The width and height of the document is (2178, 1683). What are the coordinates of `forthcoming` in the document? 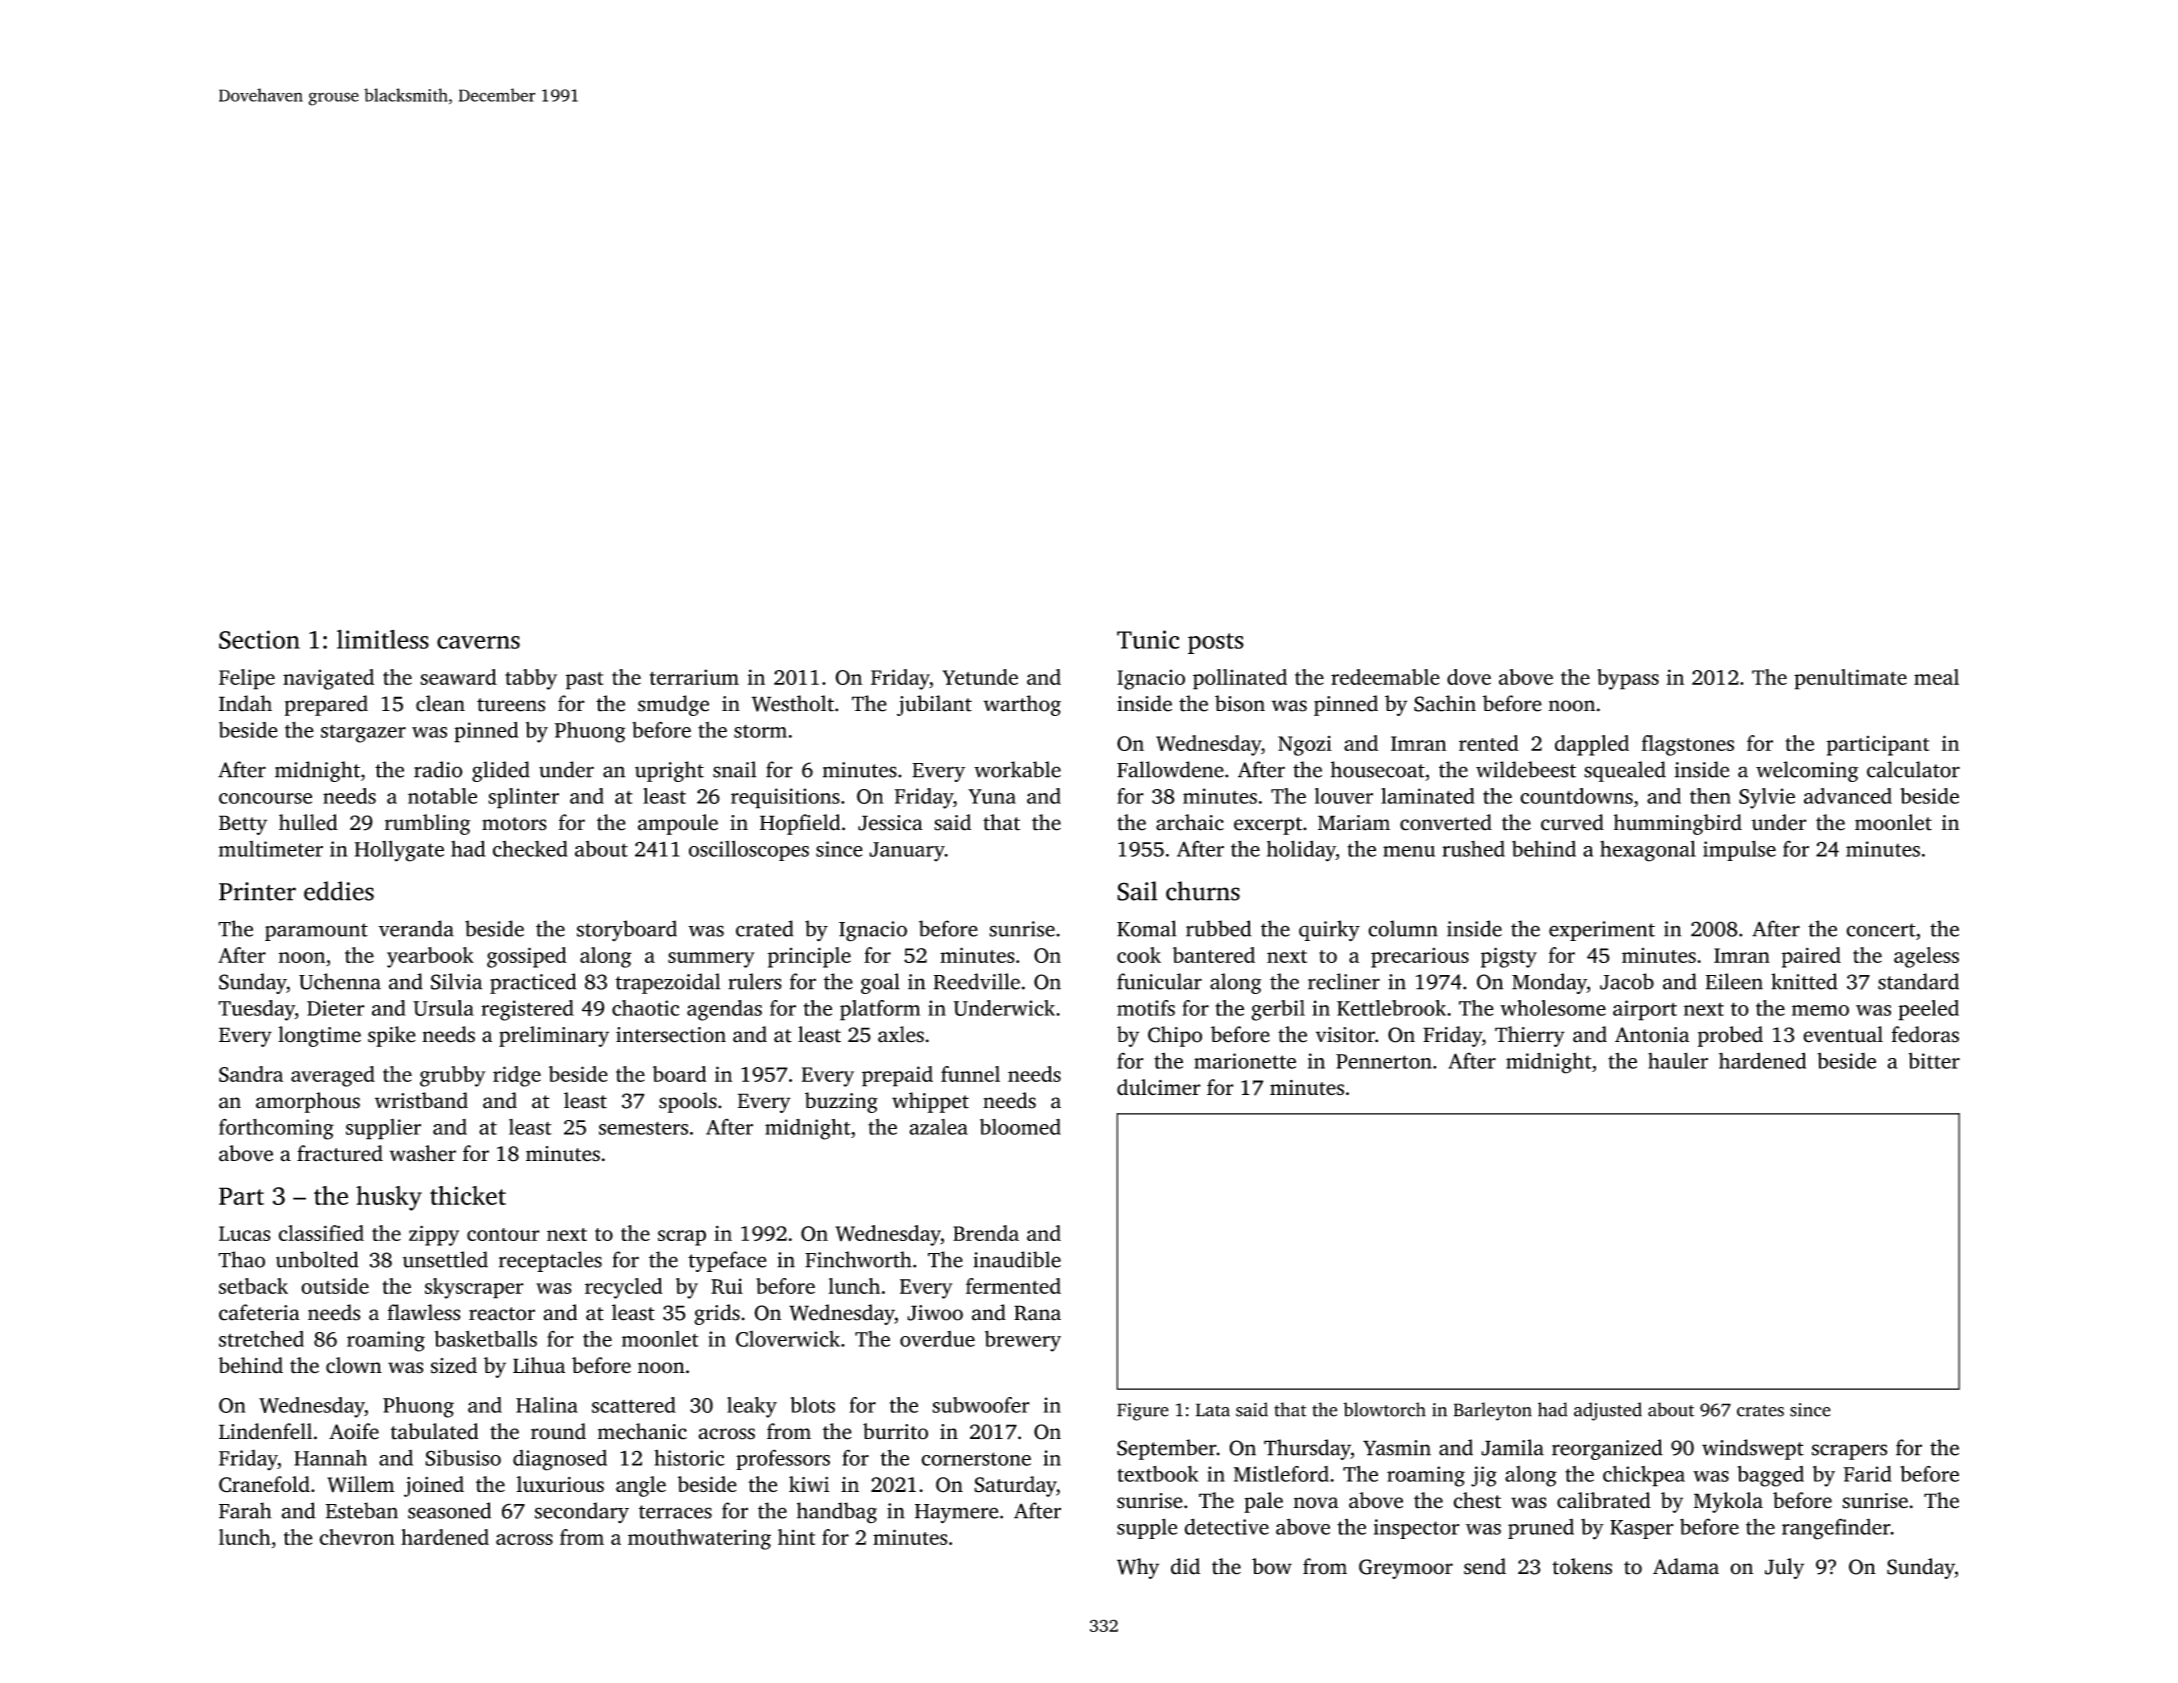 It's located at (276, 1129).
